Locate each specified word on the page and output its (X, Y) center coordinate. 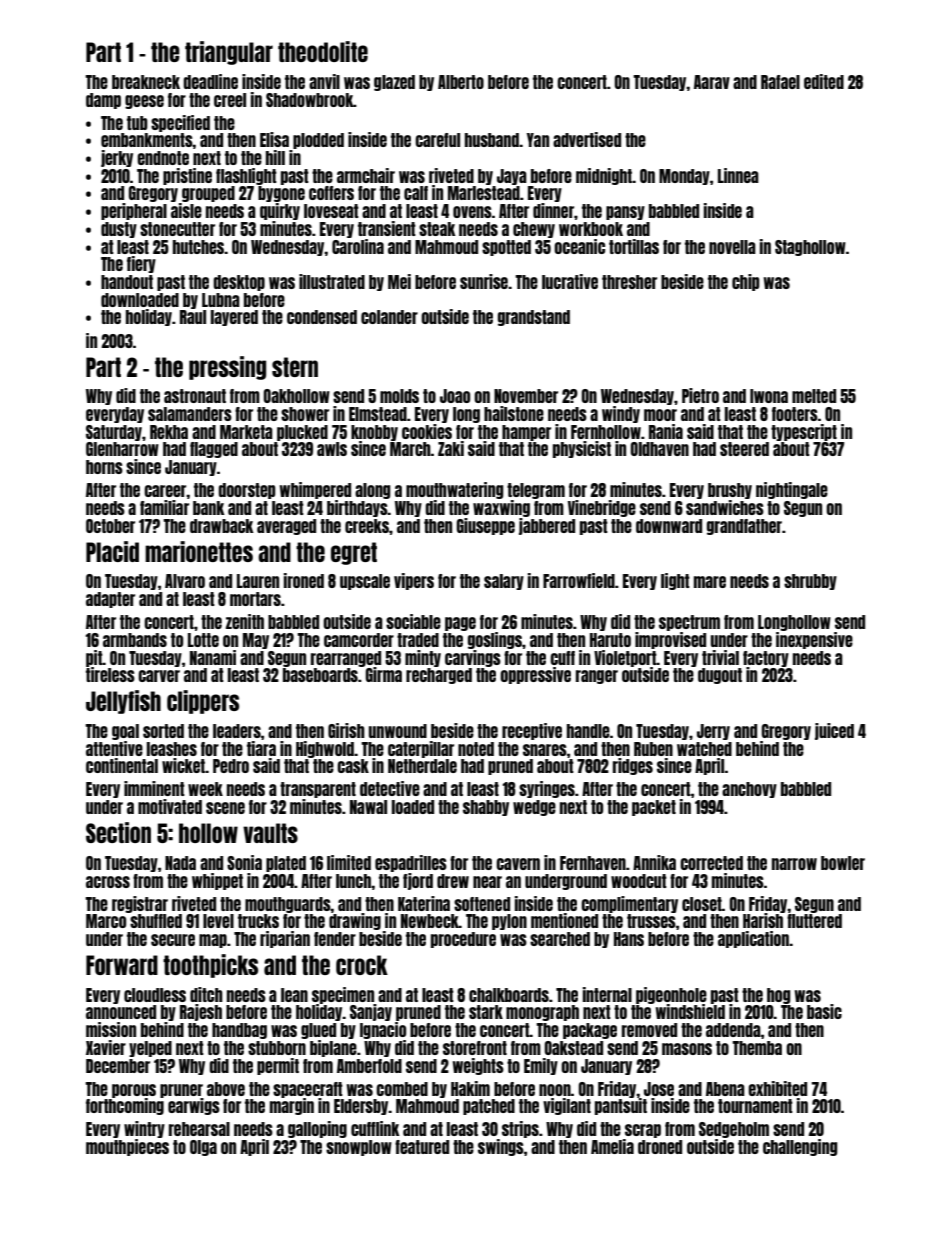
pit (94, 658)
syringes (547, 789)
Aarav (712, 82)
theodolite (323, 51)
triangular (229, 53)
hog (779, 996)
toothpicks (210, 966)
